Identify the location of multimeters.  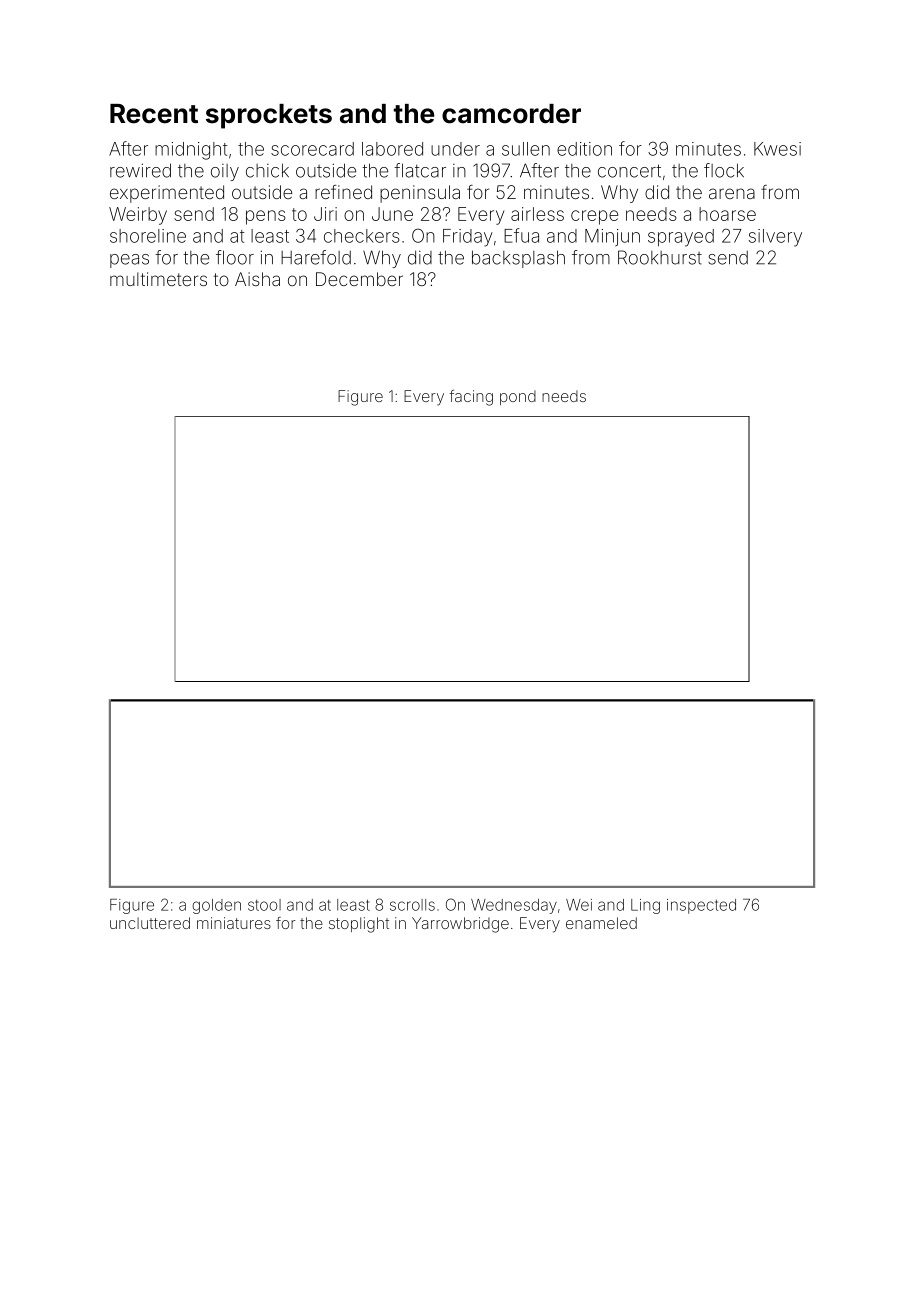
(158, 279).
